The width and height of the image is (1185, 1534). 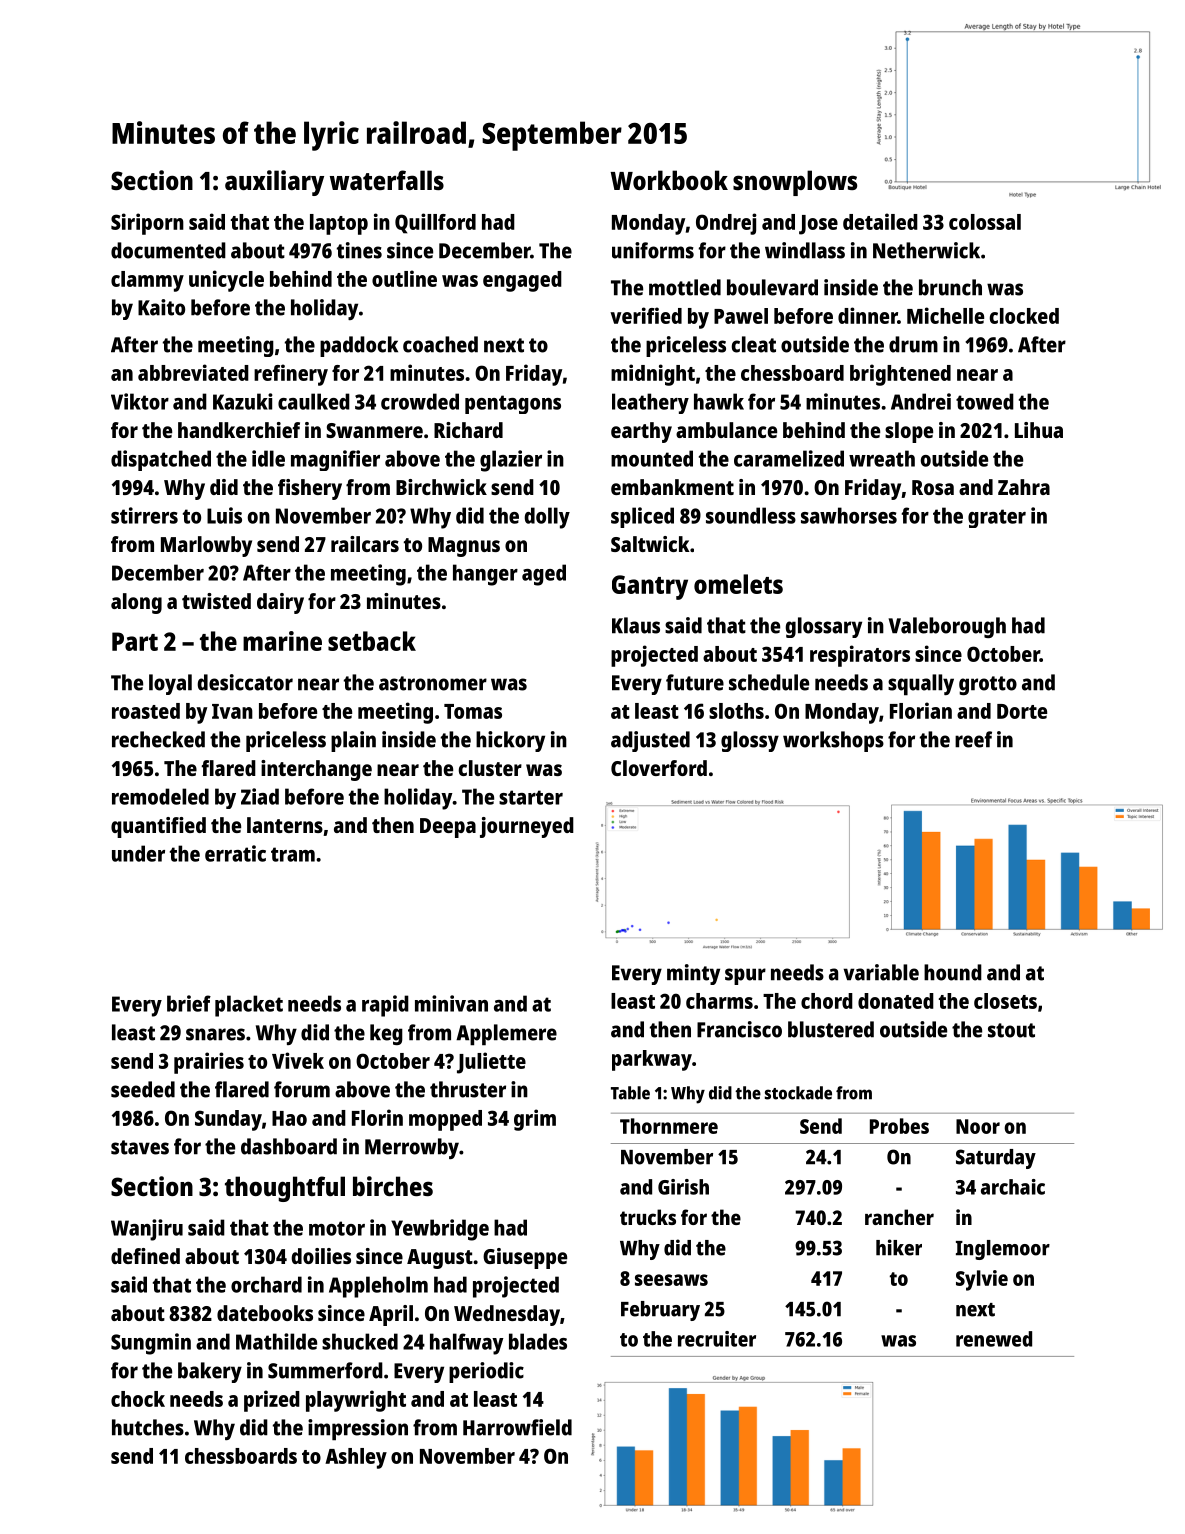 I want to click on respirators, so click(x=860, y=656).
